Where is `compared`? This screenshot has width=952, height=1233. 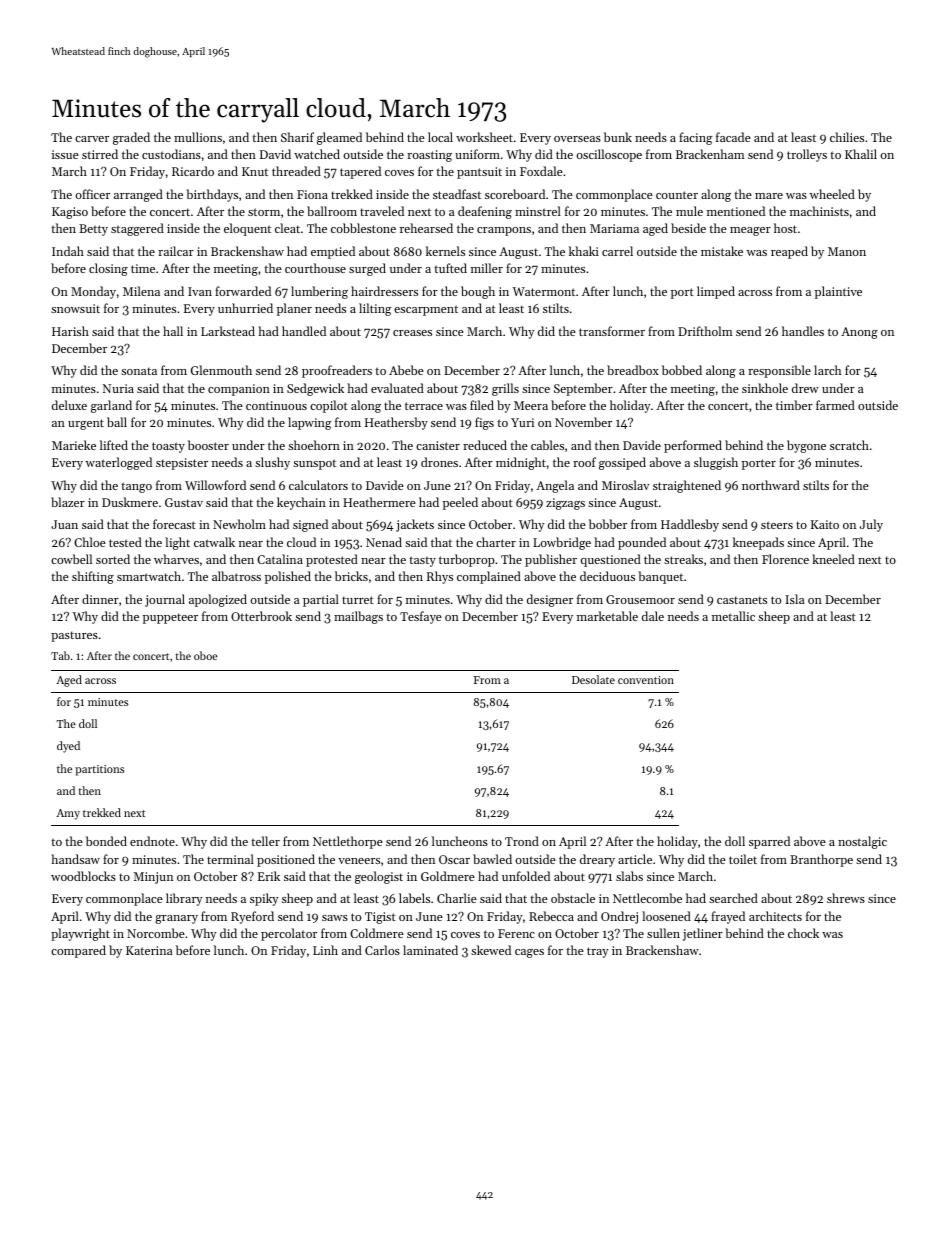 compared is located at coordinates (78, 951).
